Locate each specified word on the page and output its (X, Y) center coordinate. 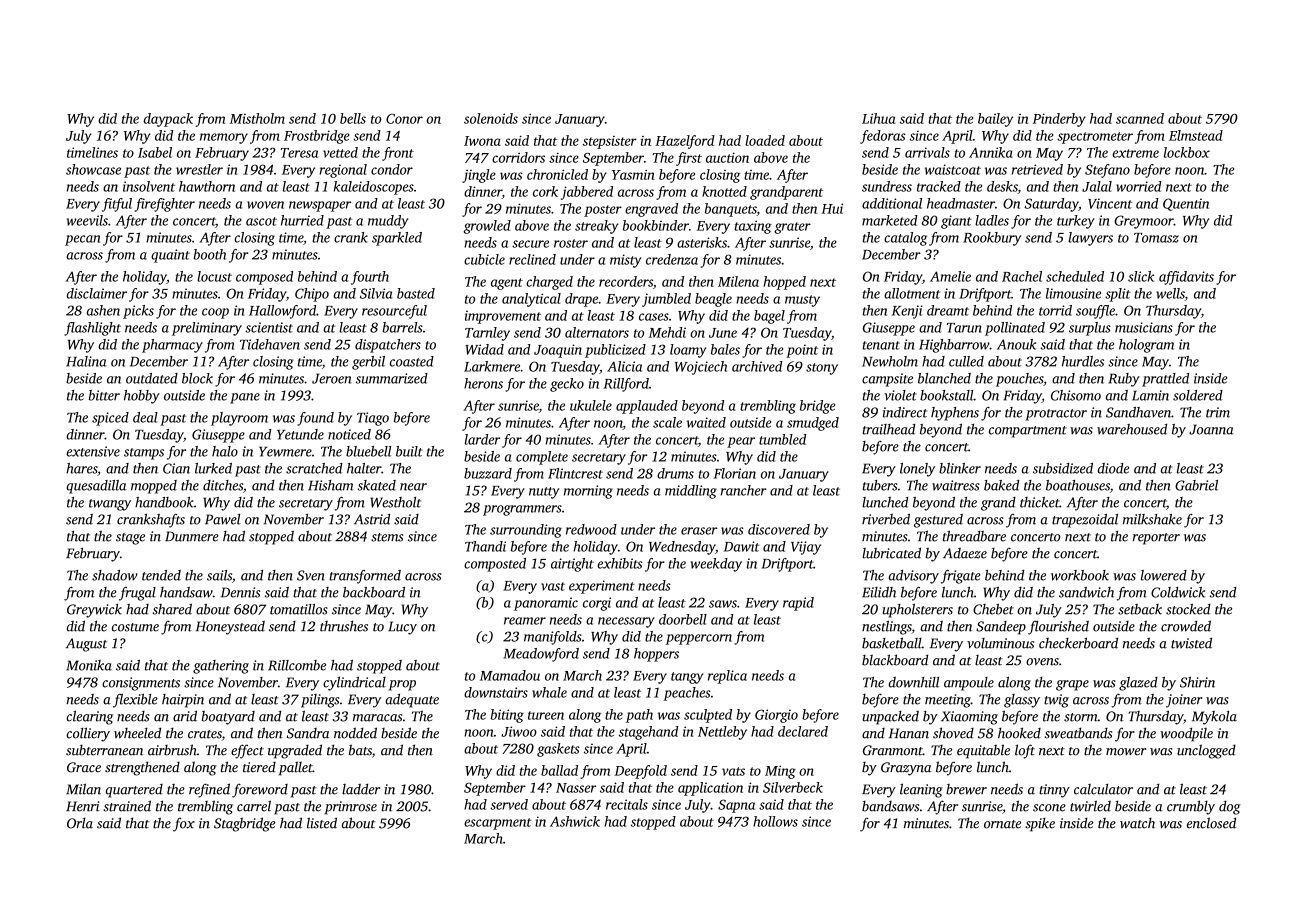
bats (360, 750)
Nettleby (722, 733)
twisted (1191, 643)
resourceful (394, 312)
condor (392, 169)
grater (792, 228)
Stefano (1107, 171)
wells (1170, 294)
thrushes (344, 626)
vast (553, 586)
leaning (921, 790)
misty (625, 261)
